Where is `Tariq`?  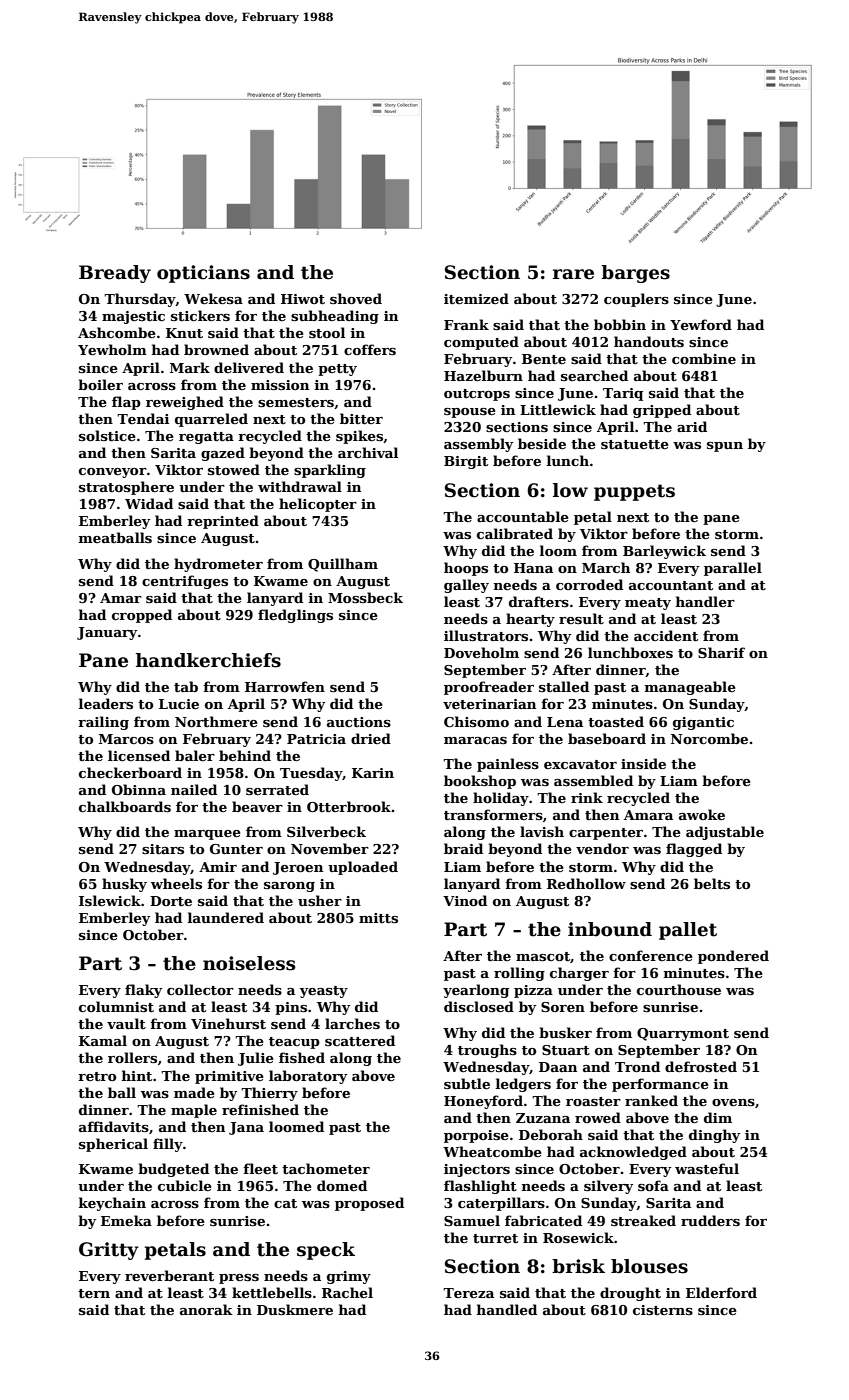 Tariq is located at coordinates (623, 394).
